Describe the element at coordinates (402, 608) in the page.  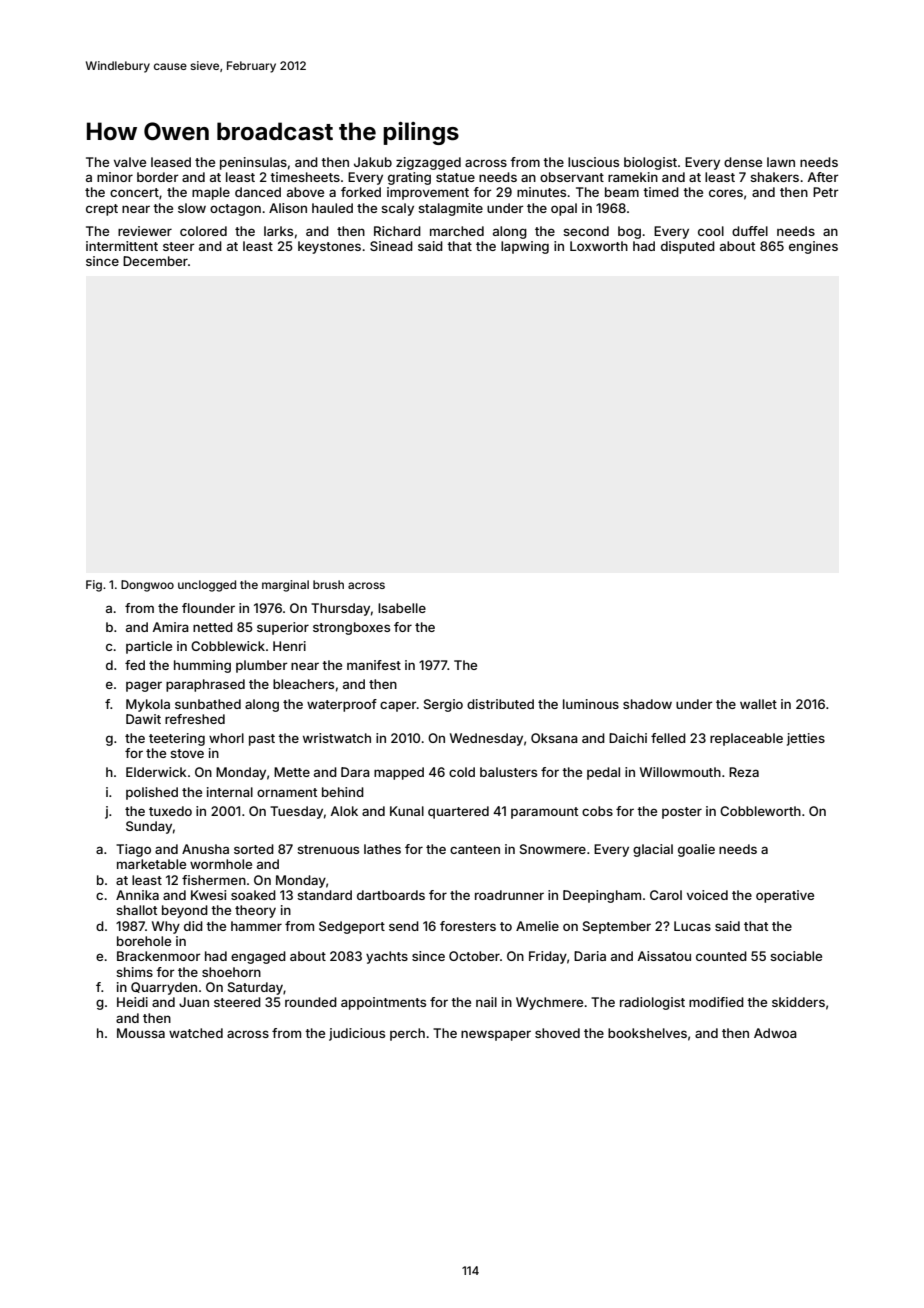
I see `Isabelle` at that location.
